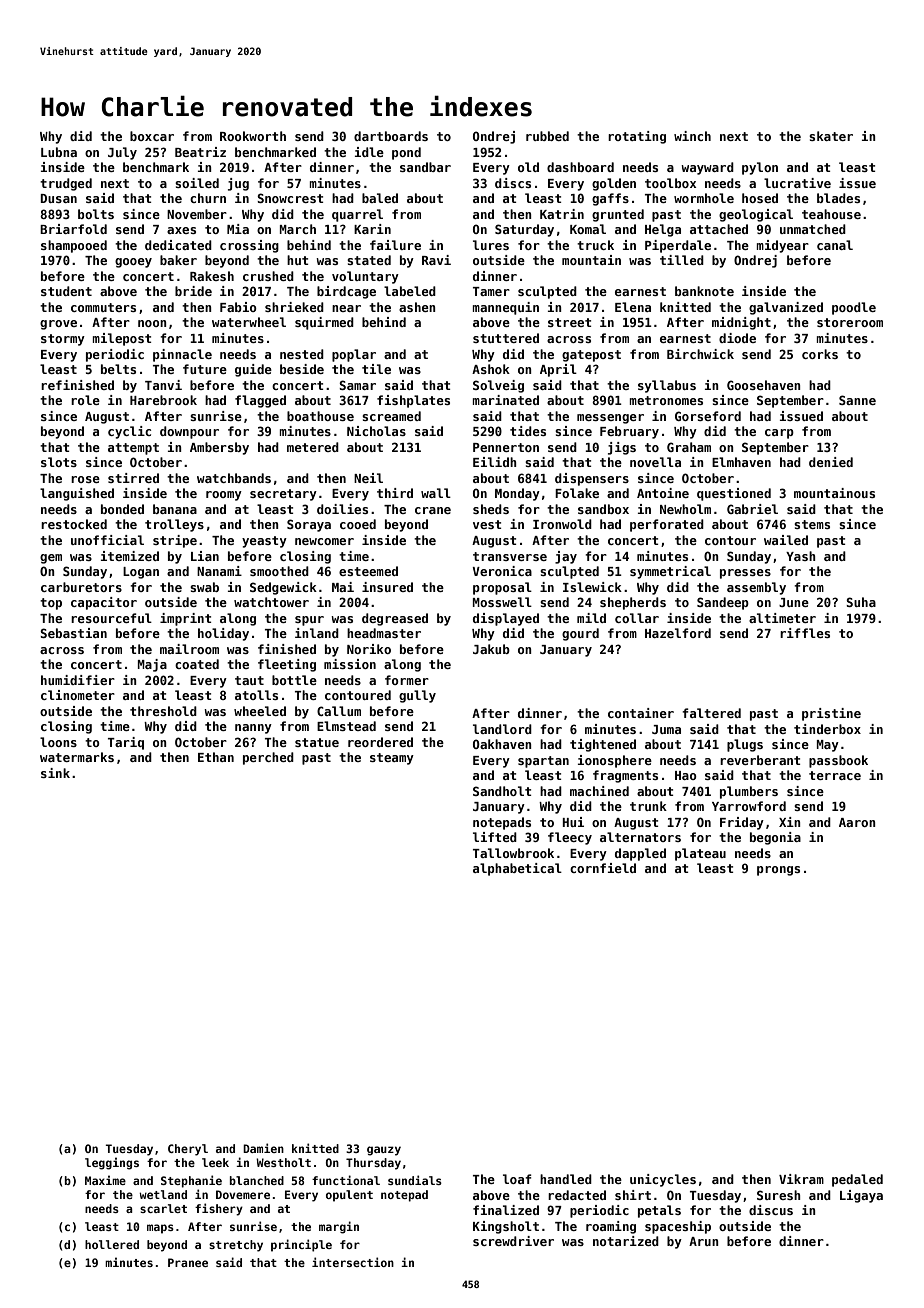 Image resolution: width=924 pixels, height=1308 pixels. What do you see at coordinates (112, 1163) in the document?
I see `leggings` at bounding box center [112, 1163].
